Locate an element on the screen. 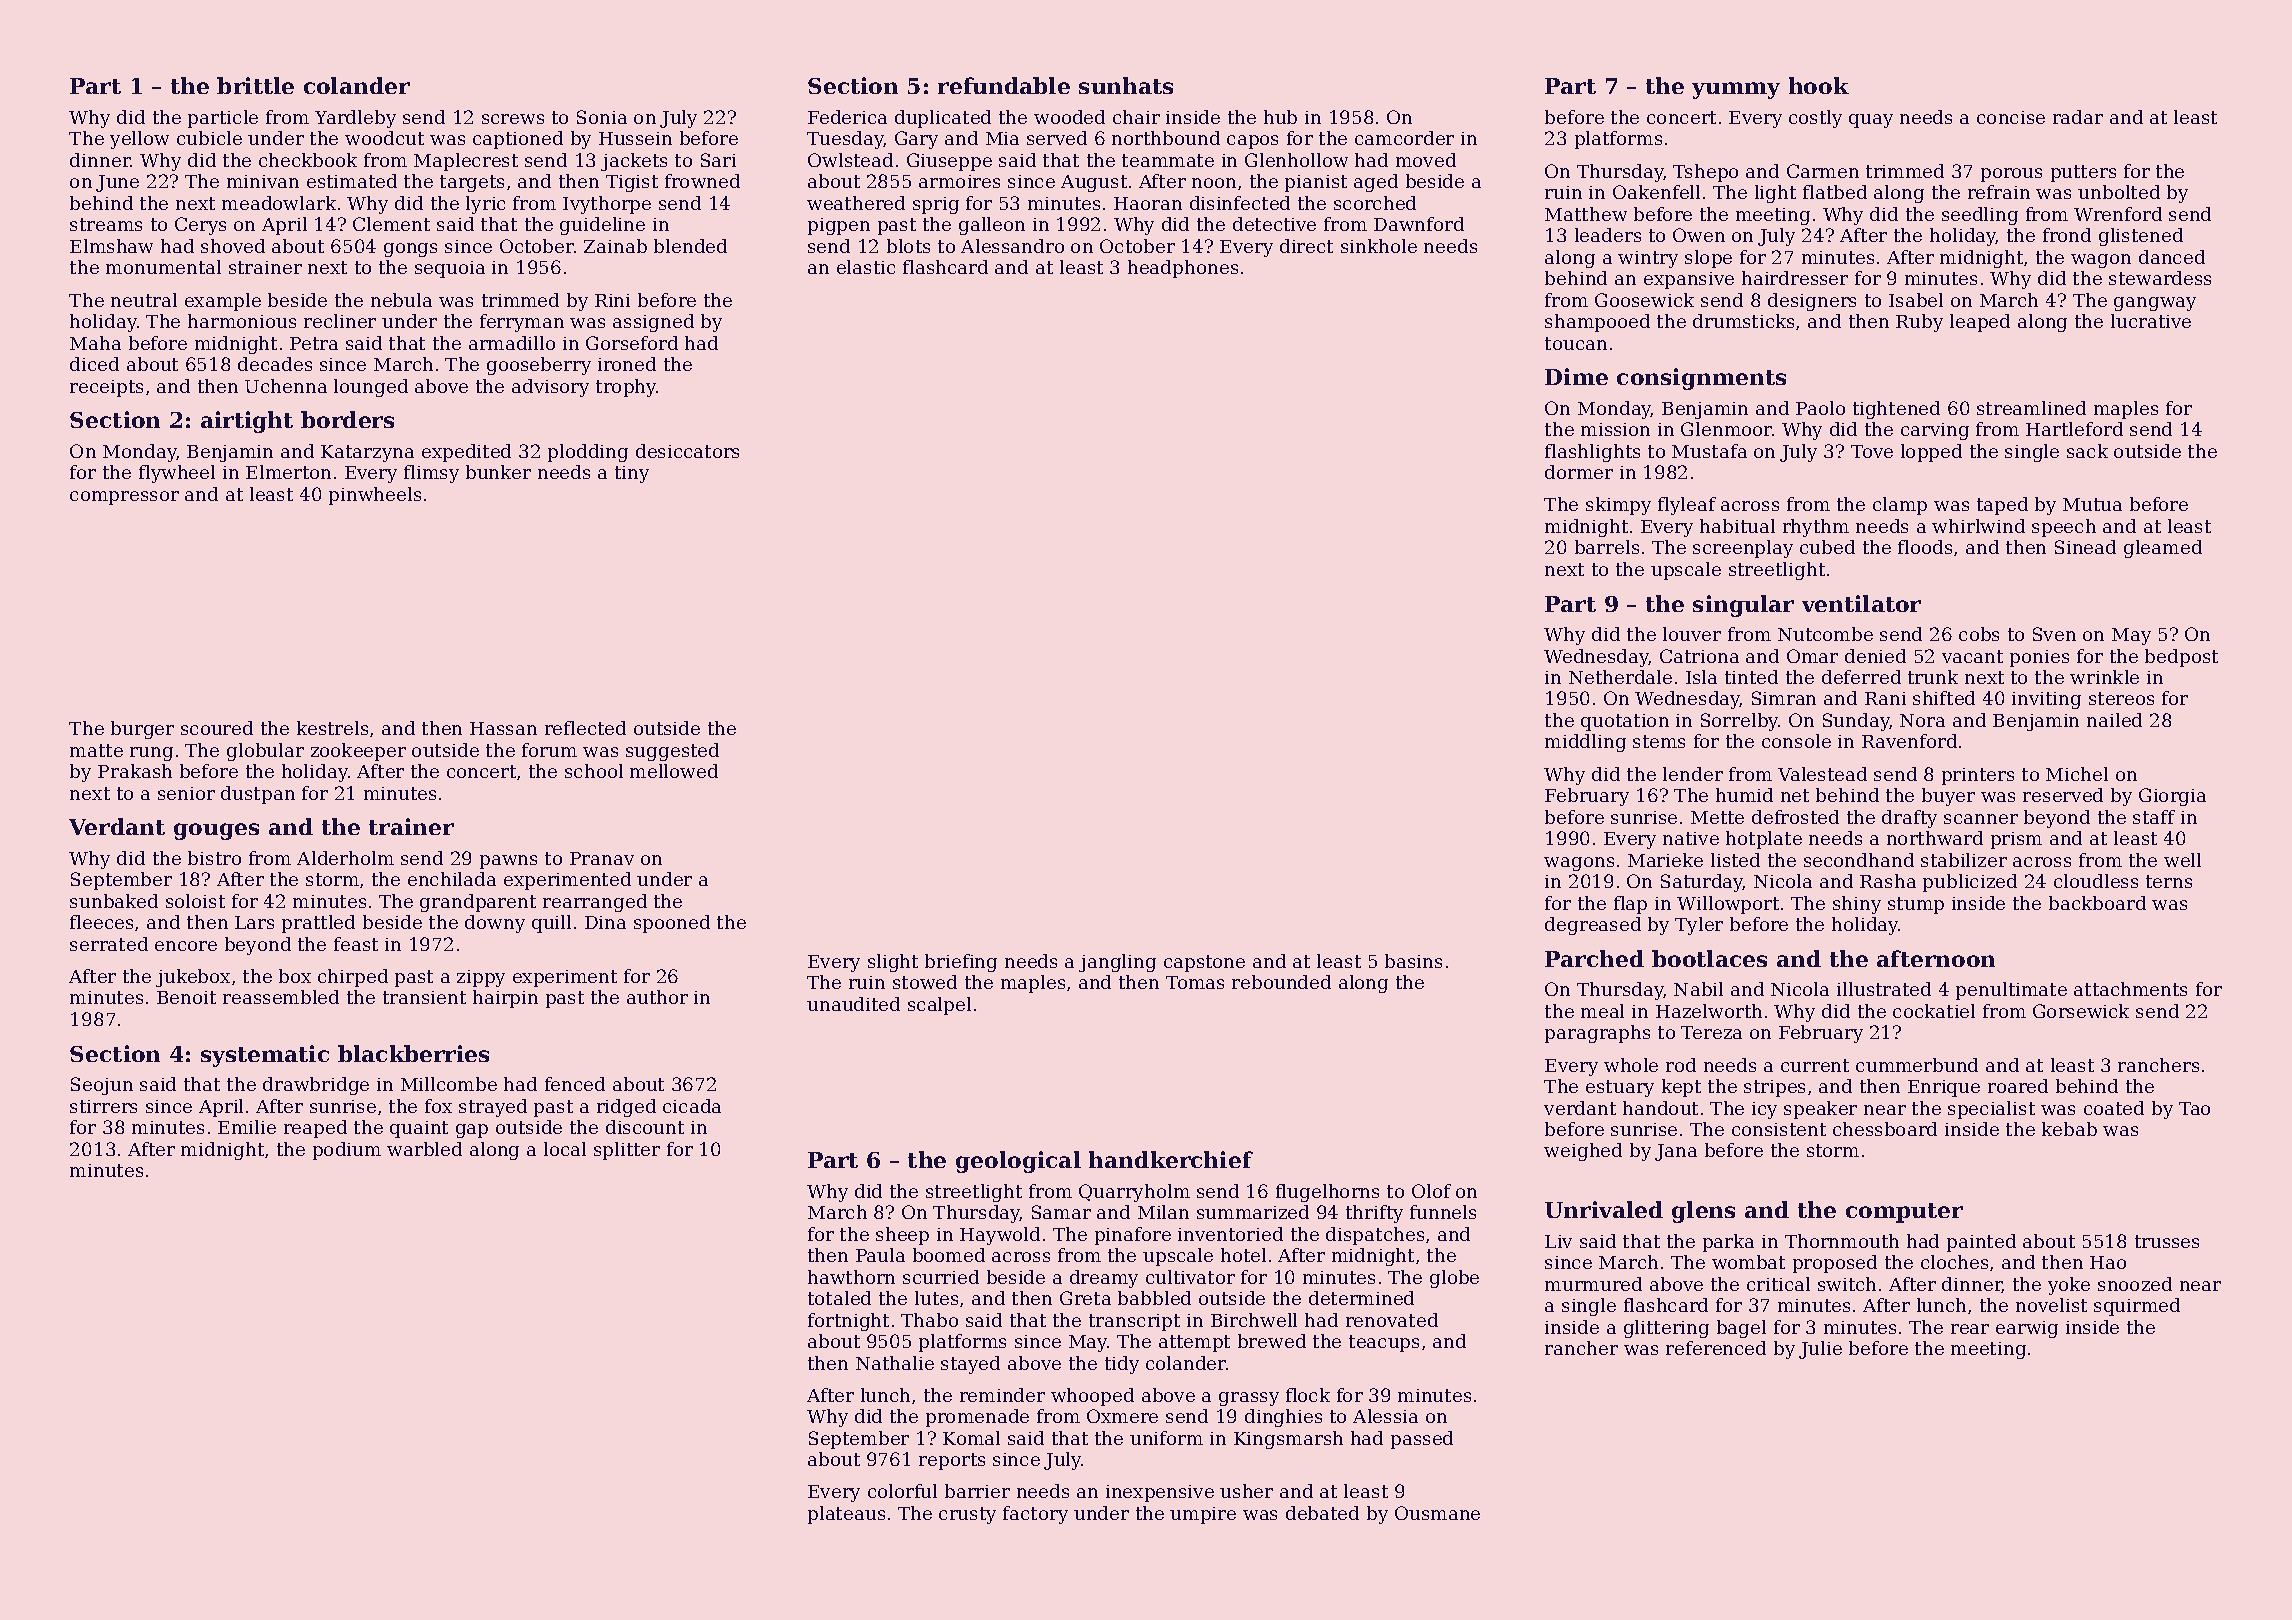  flugelhorns is located at coordinates (1327, 1193).
